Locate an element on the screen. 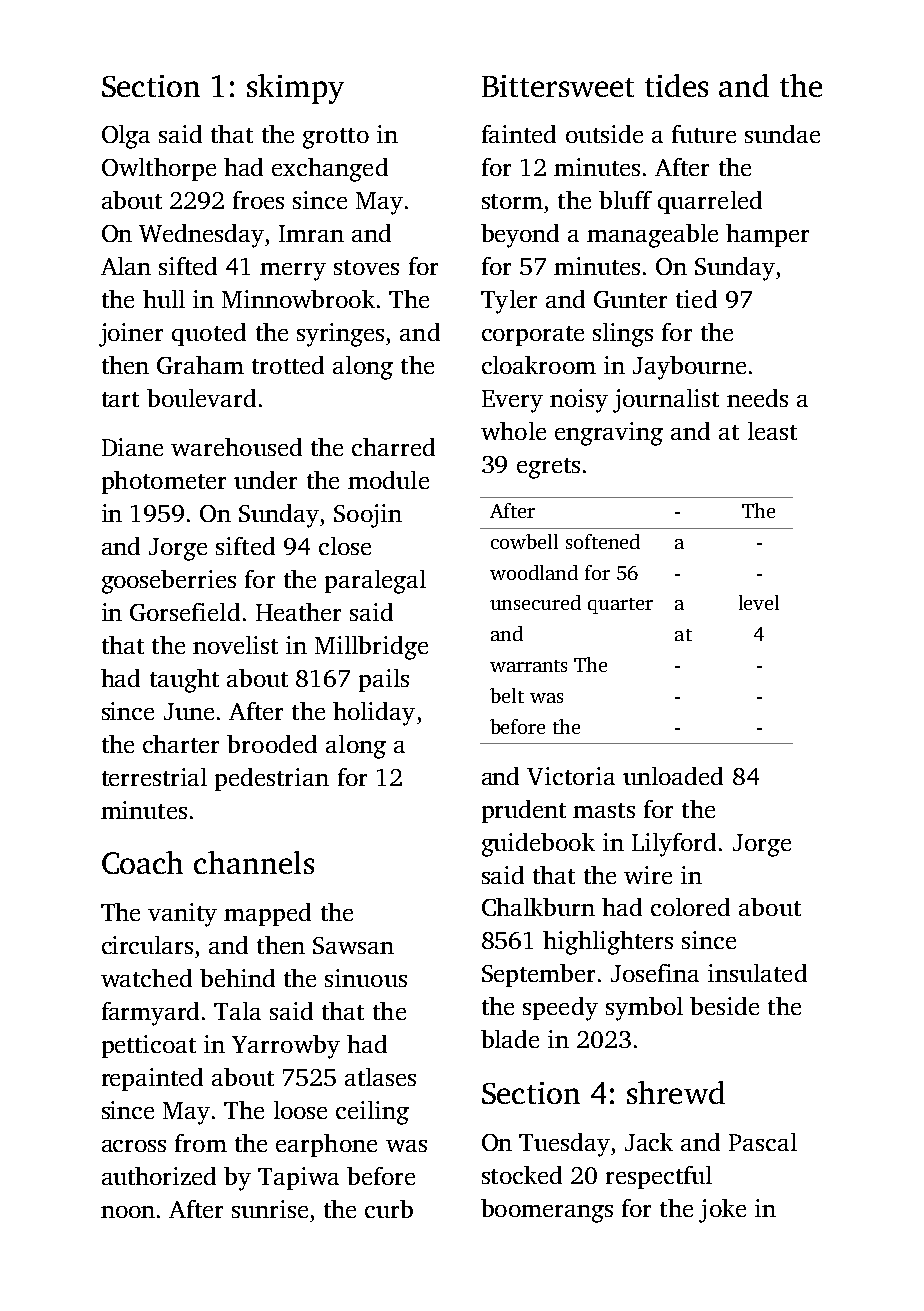 Image resolution: width=924 pixels, height=1311 pixels. skimpy is located at coordinates (295, 89).
